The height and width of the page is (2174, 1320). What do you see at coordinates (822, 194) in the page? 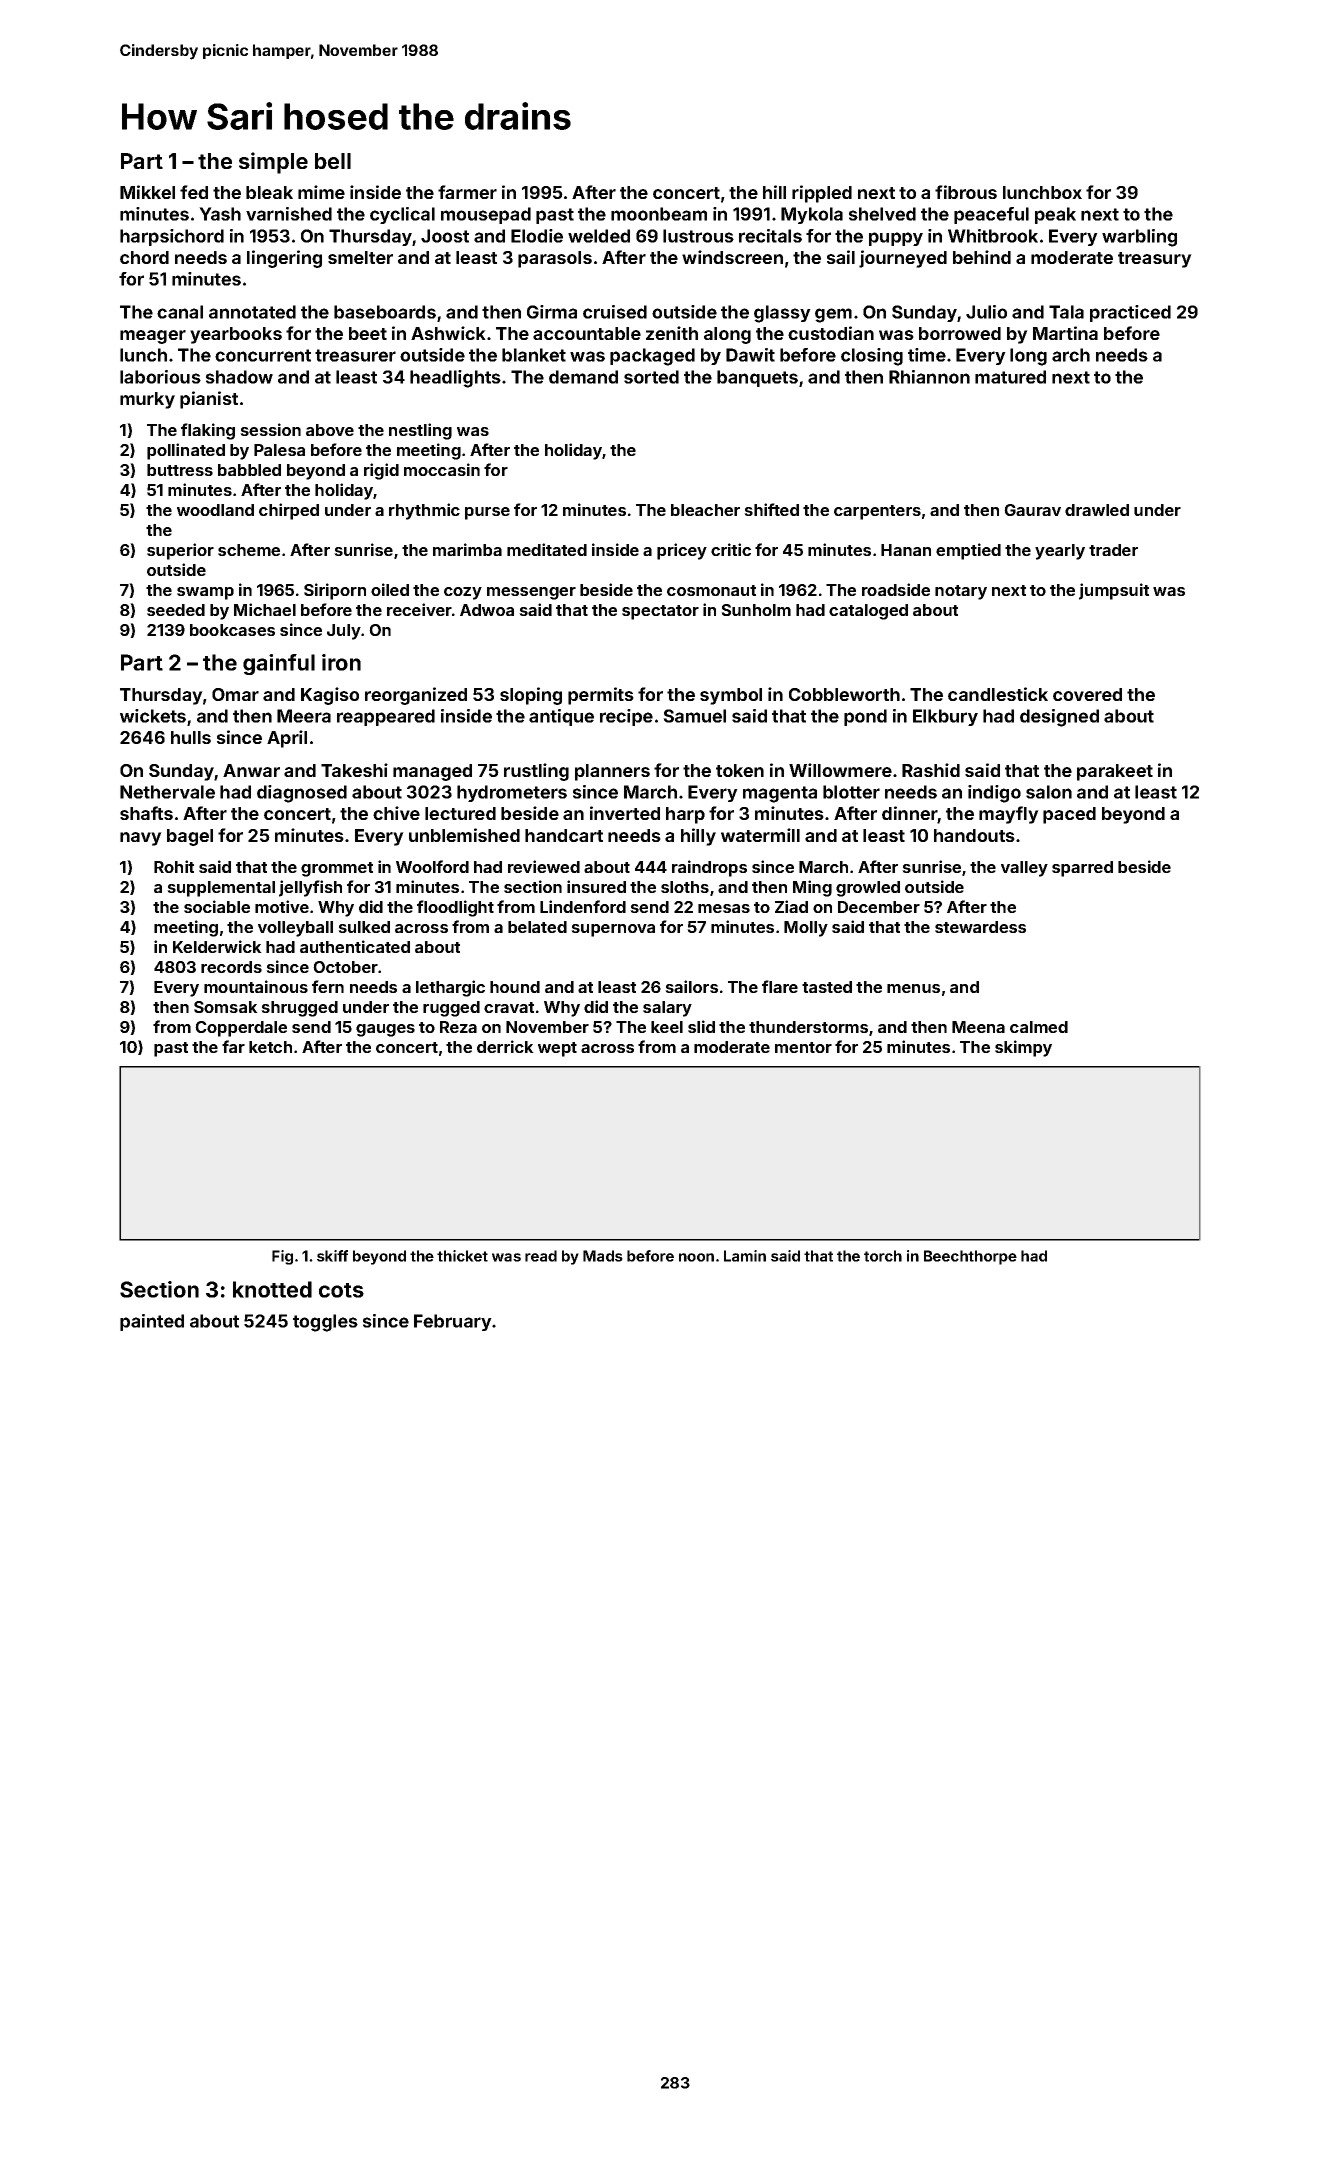
I see `rippled` at bounding box center [822, 194].
